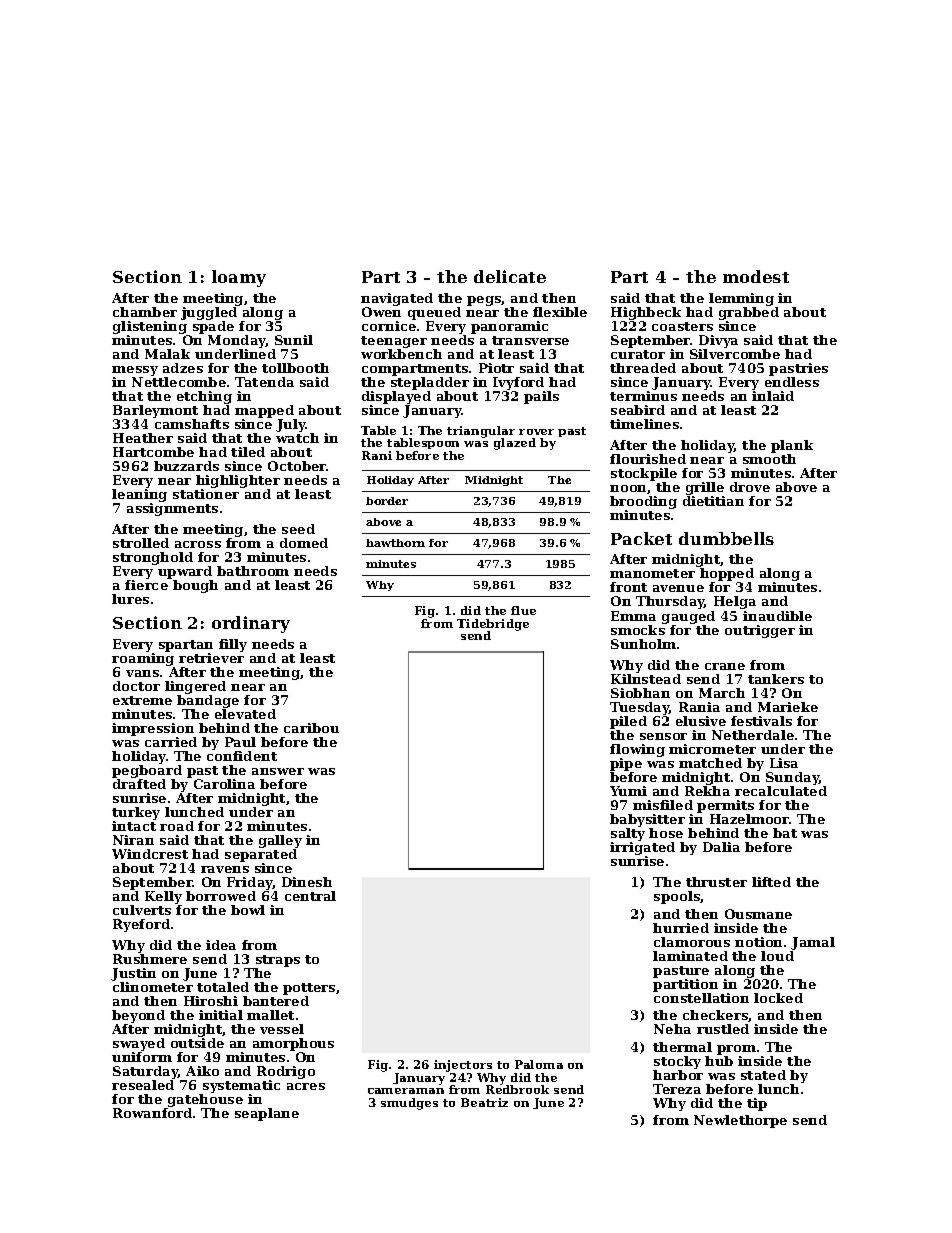 Image resolution: width=952 pixels, height=1233 pixels. I want to click on Nettlecombe, so click(179, 382).
